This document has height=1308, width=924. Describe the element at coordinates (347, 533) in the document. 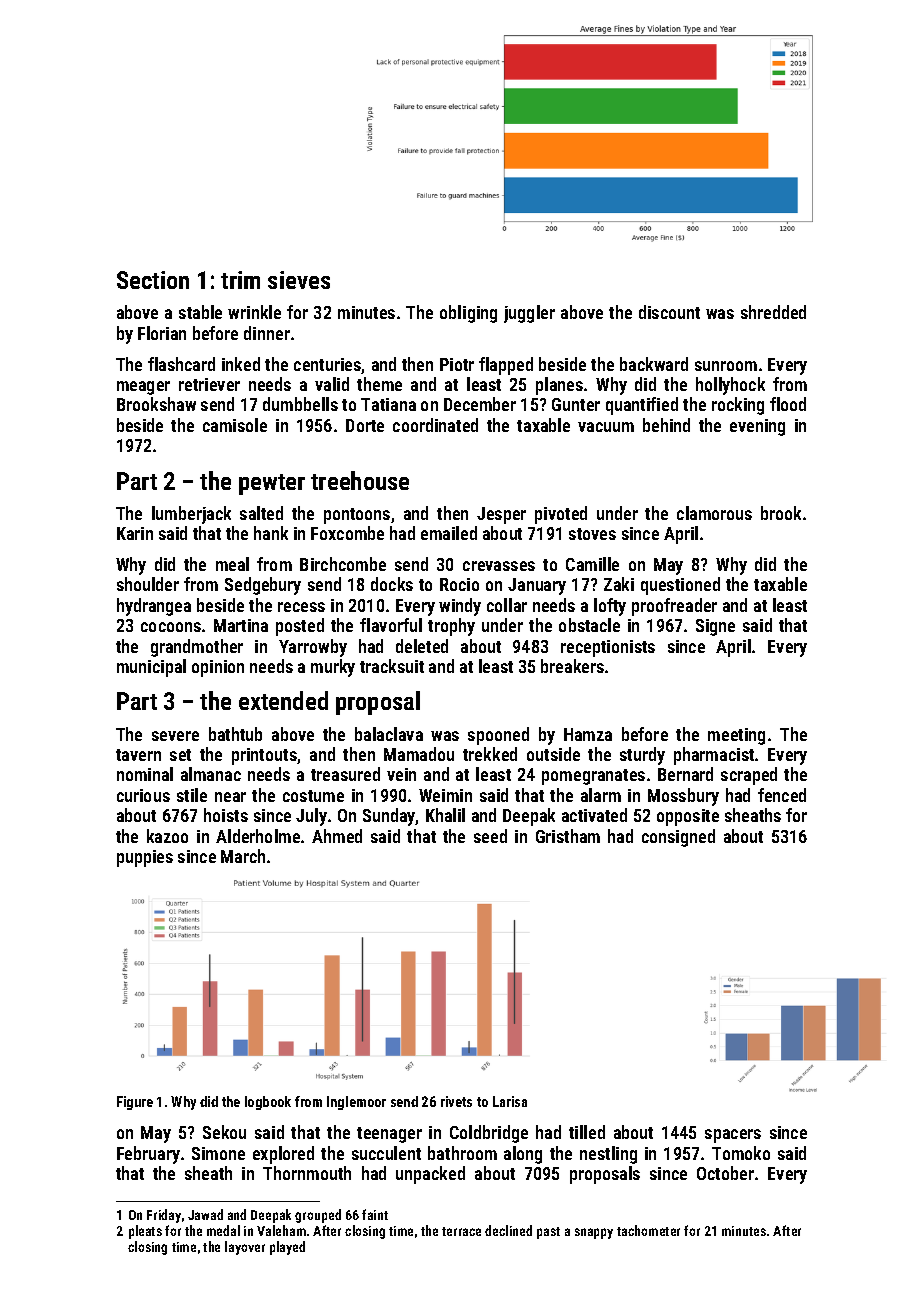

I see `Foxcombe` at that location.
